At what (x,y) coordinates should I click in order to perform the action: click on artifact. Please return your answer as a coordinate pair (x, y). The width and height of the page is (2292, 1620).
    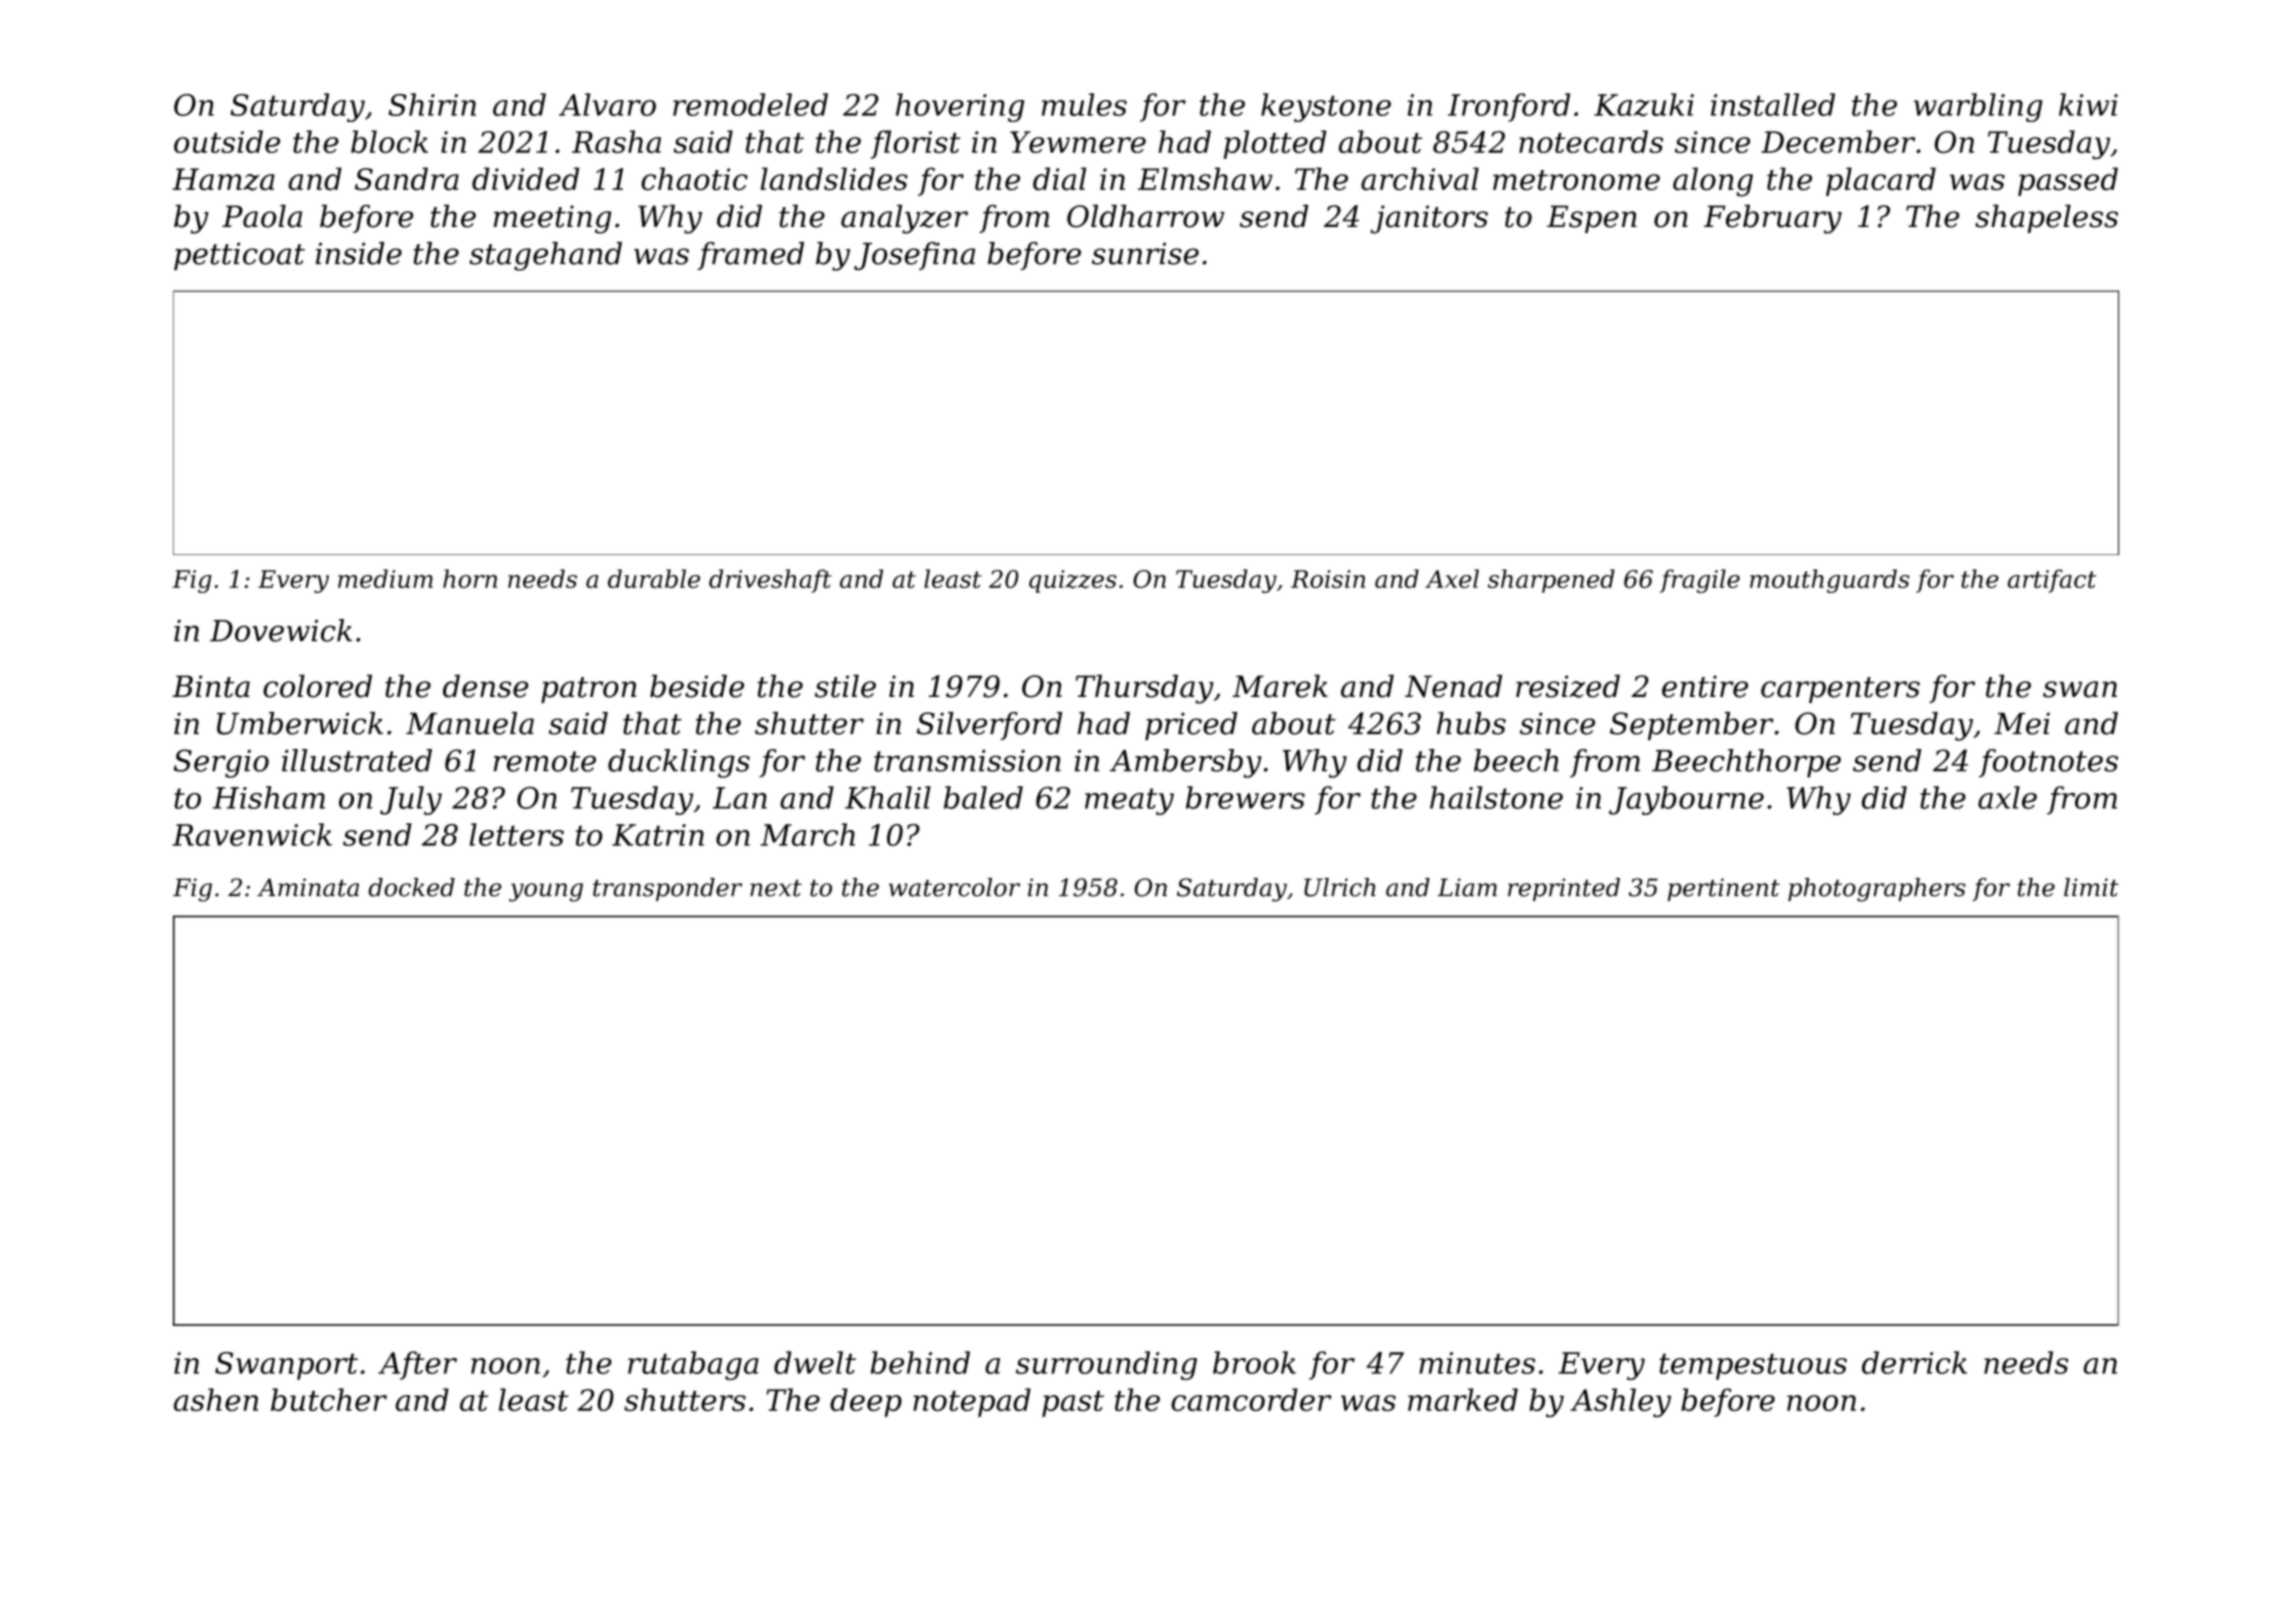
    Looking at the image, I should click on (2052, 581).
